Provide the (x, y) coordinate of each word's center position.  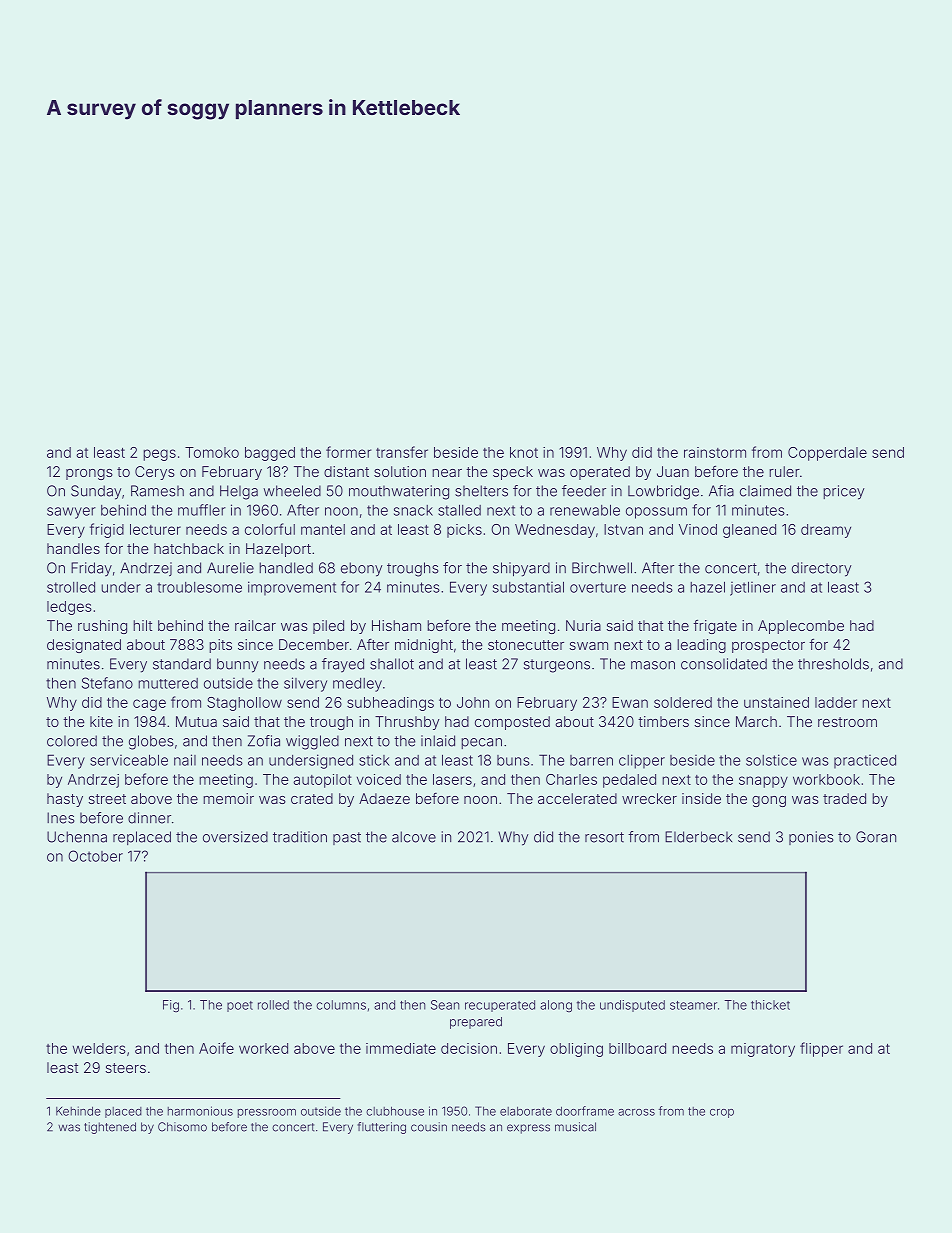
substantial (528, 587)
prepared (476, 1023)
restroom (847, 722)
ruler (784, 471)
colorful (270, 529)
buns (513, 760)
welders (99, 1048)
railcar (255, 625)
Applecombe (801, 627)
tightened (110, 1128)
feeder (584, 491)
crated (312, 798)
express (528, 1129)
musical (575, 1127)
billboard (637, 1048)
